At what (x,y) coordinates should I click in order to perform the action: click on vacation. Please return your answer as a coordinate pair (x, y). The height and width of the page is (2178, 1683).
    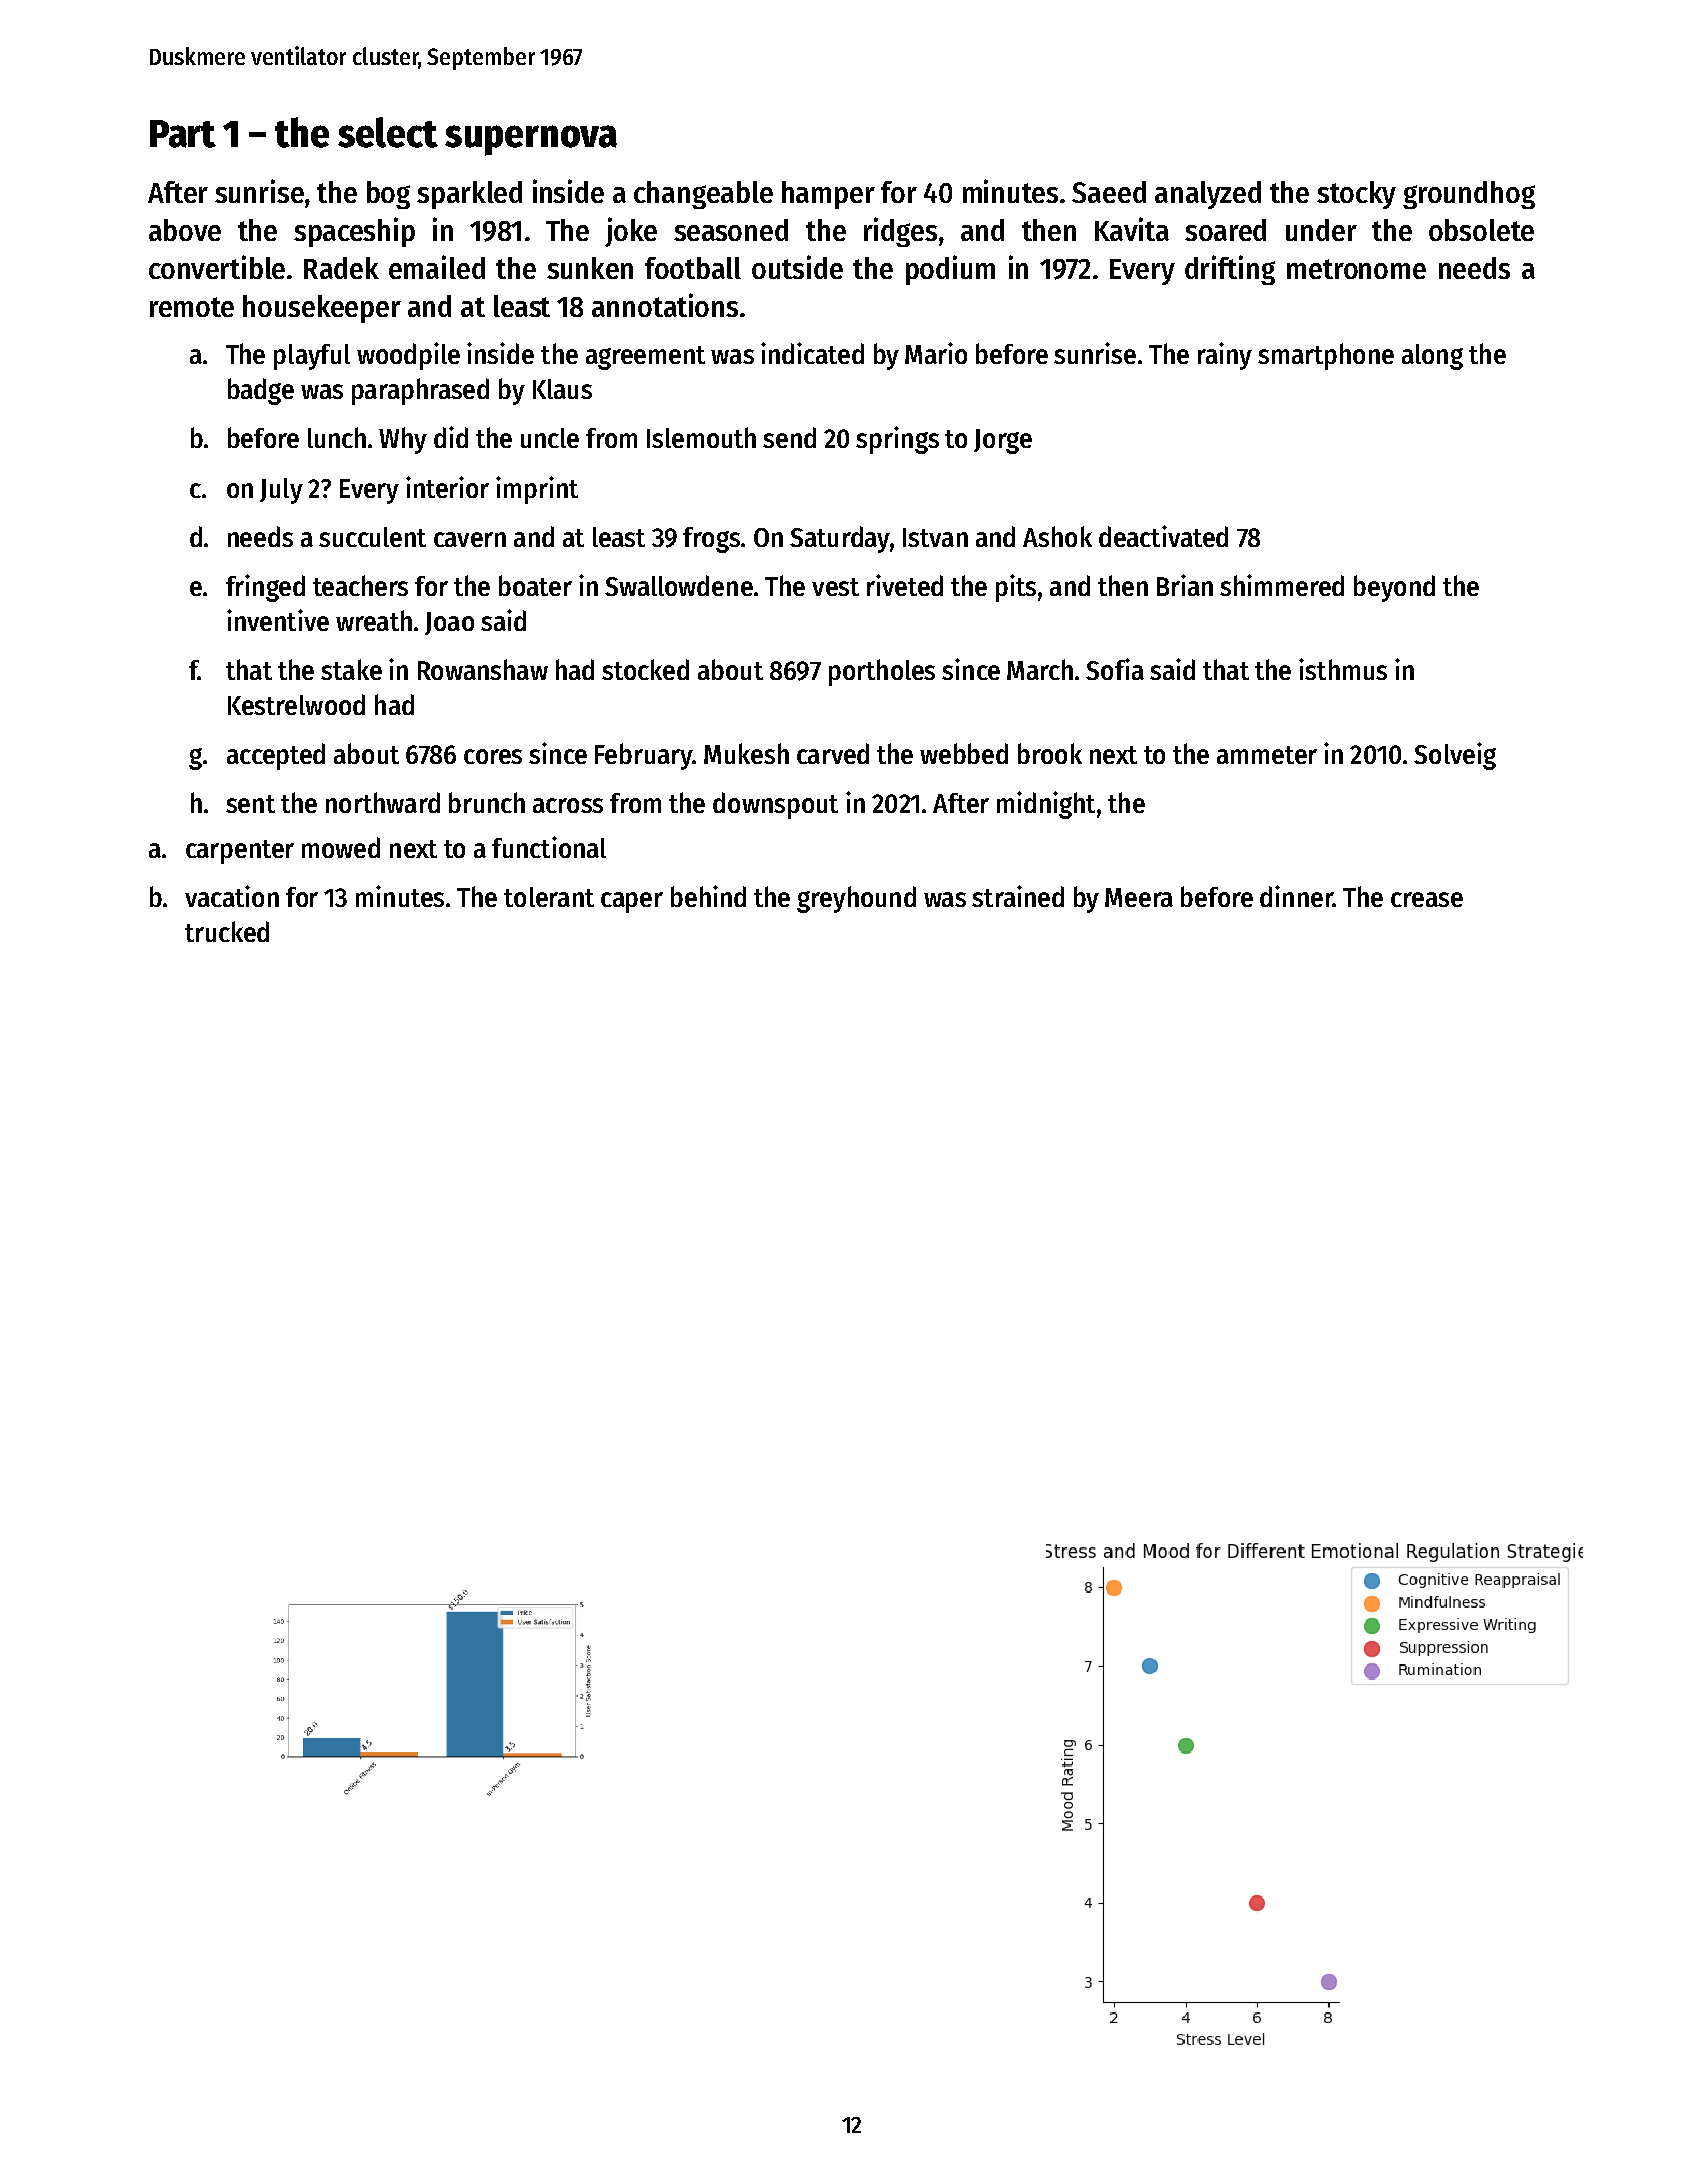
    Looking at the image, I should click on (232, 896).
